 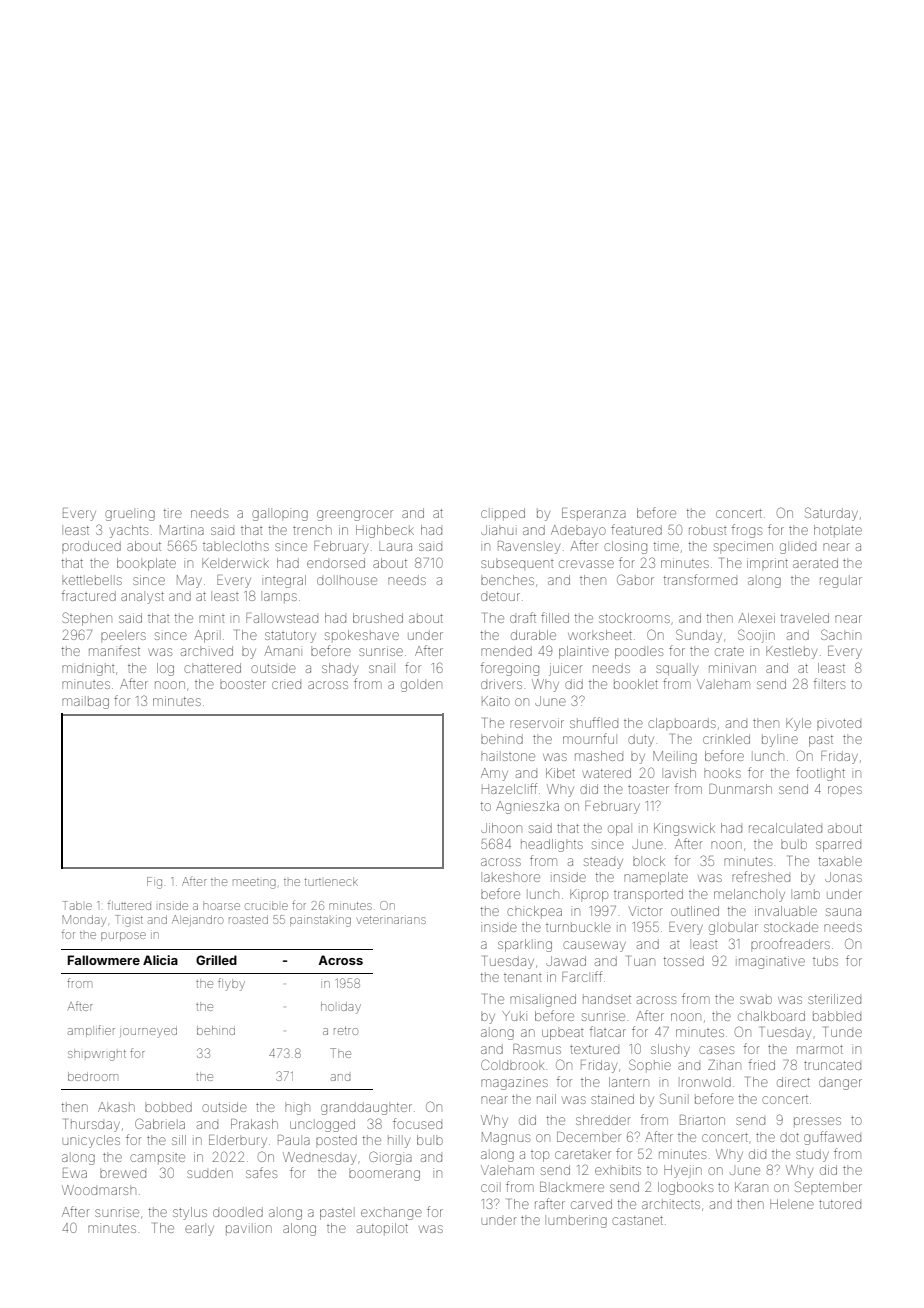 What do you see at coordinates (594, 722) in the screenshot?
I see `shuffled` at bounding box center [594, 722].
